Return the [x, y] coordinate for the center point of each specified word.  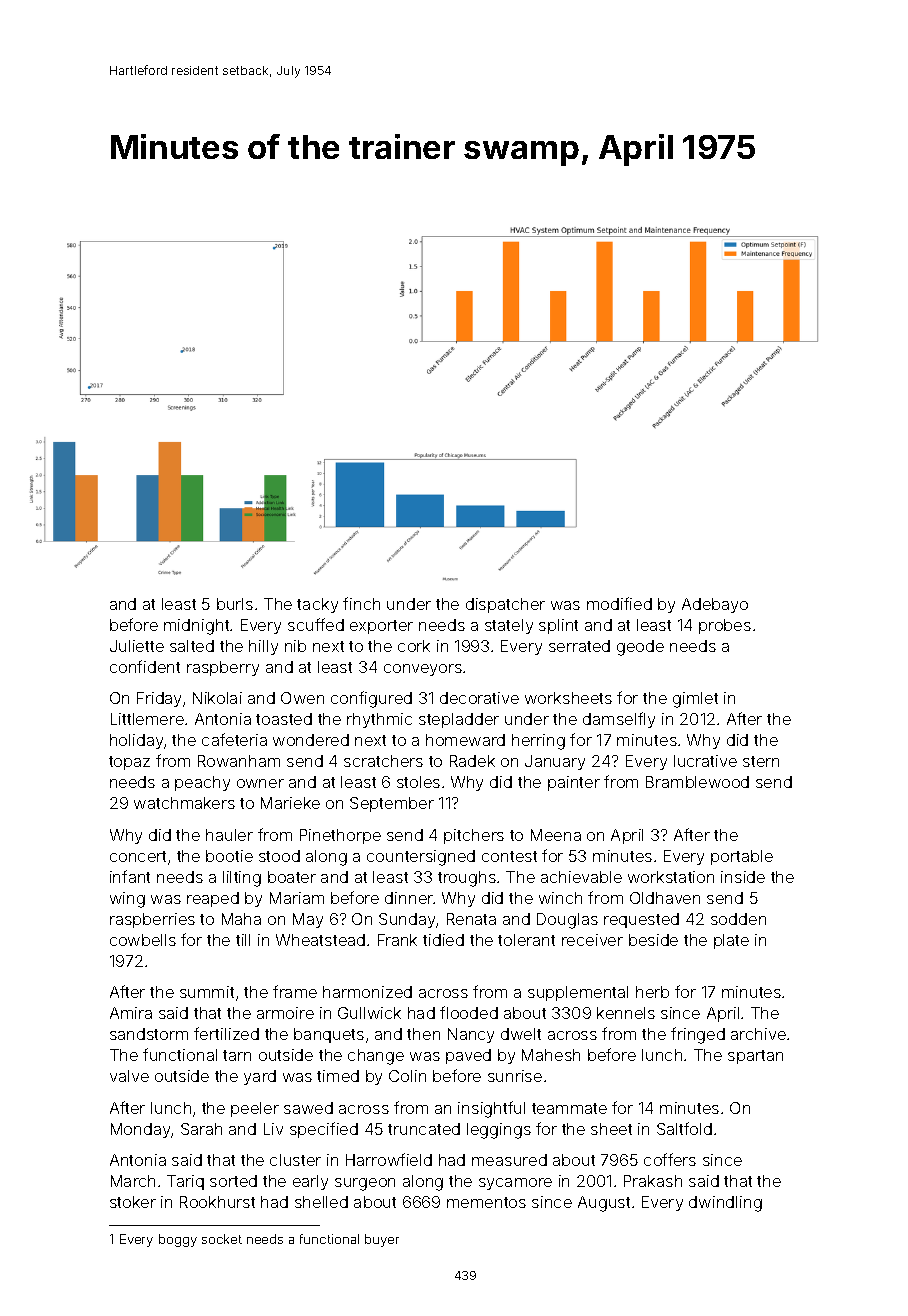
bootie [229, 856]
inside [743, 877]
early [310, 1182]
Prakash [653, 1181]
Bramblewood [697, 782]
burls [235, 604]
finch [361, 603]
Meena [556, 835]
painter [574, 783]
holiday [136, 741]
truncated [424, 1129]
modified [619, 603]
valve [129, 1076]
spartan [755, 1057]
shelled [321, 1202]
